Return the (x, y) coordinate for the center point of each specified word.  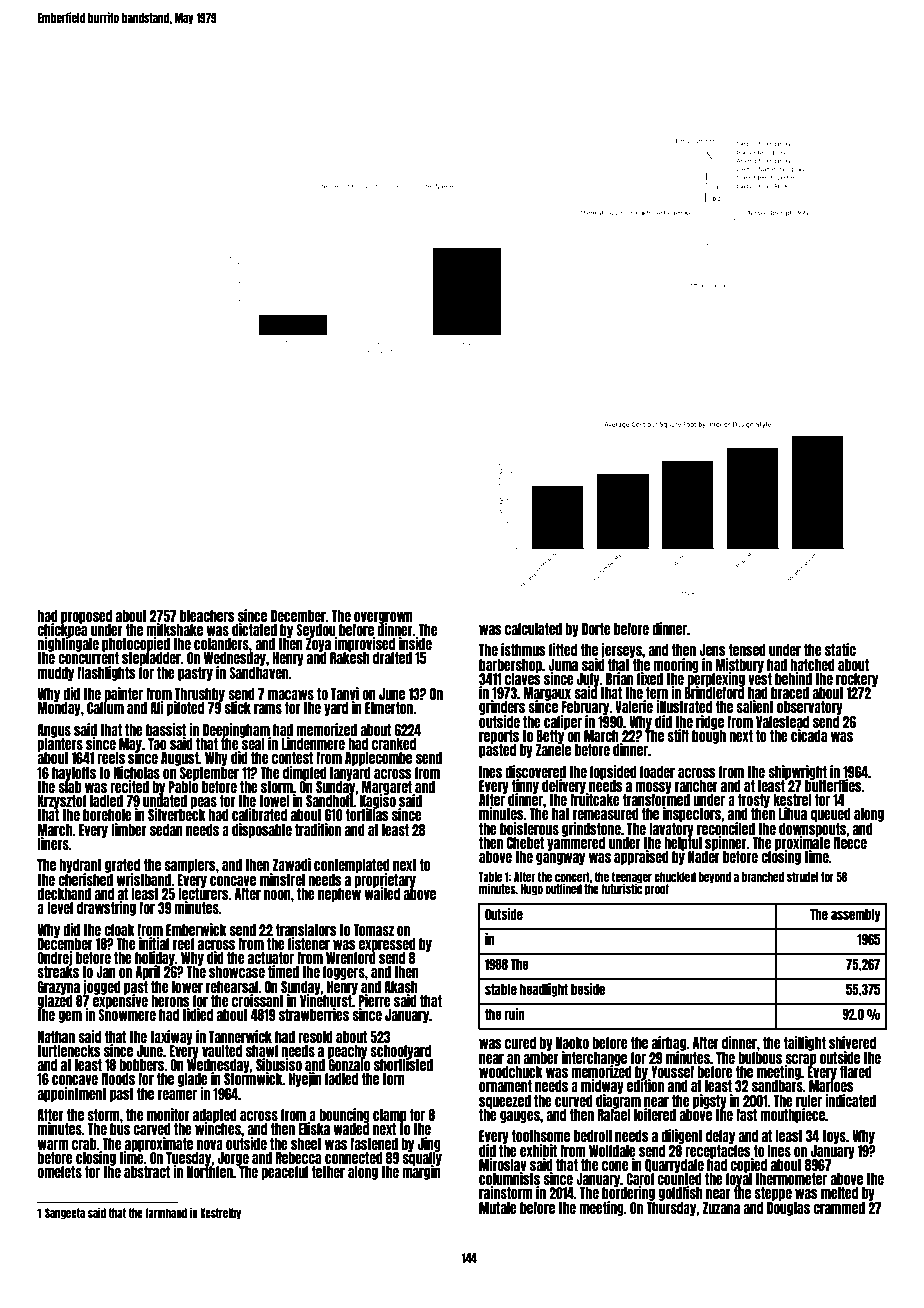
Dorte (596, 629)
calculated (533, 629)
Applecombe (378, 759)
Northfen (210, 1172)
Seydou (316, 631)
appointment (72, 1094)
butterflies (833, 785)
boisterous (529, 828)
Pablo (183, 787)
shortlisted (403, 1065)
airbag (669, 1043)
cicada (809, 735)
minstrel (282, 879)
